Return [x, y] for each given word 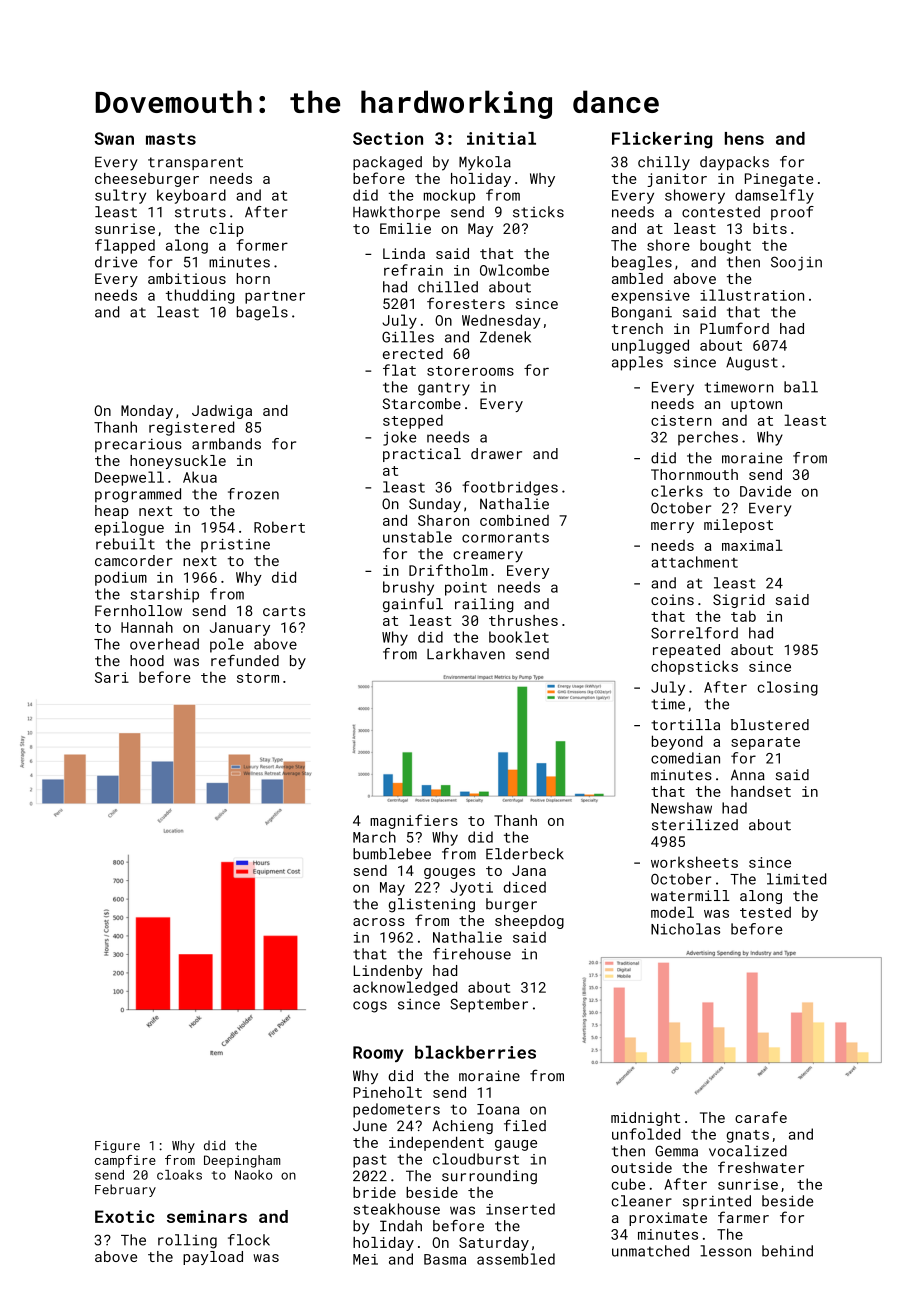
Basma [445, 1259]
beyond [677, 742]
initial [501, 138]
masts [171, 139]
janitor [677, 180]
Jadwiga [222, 412]
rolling [187, 1241]
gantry [444, 389]
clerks [677, 491]
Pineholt [387, 1092]
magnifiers [414, 821]
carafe [761, 1117]
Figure [117, 1147]
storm [258, 678]
